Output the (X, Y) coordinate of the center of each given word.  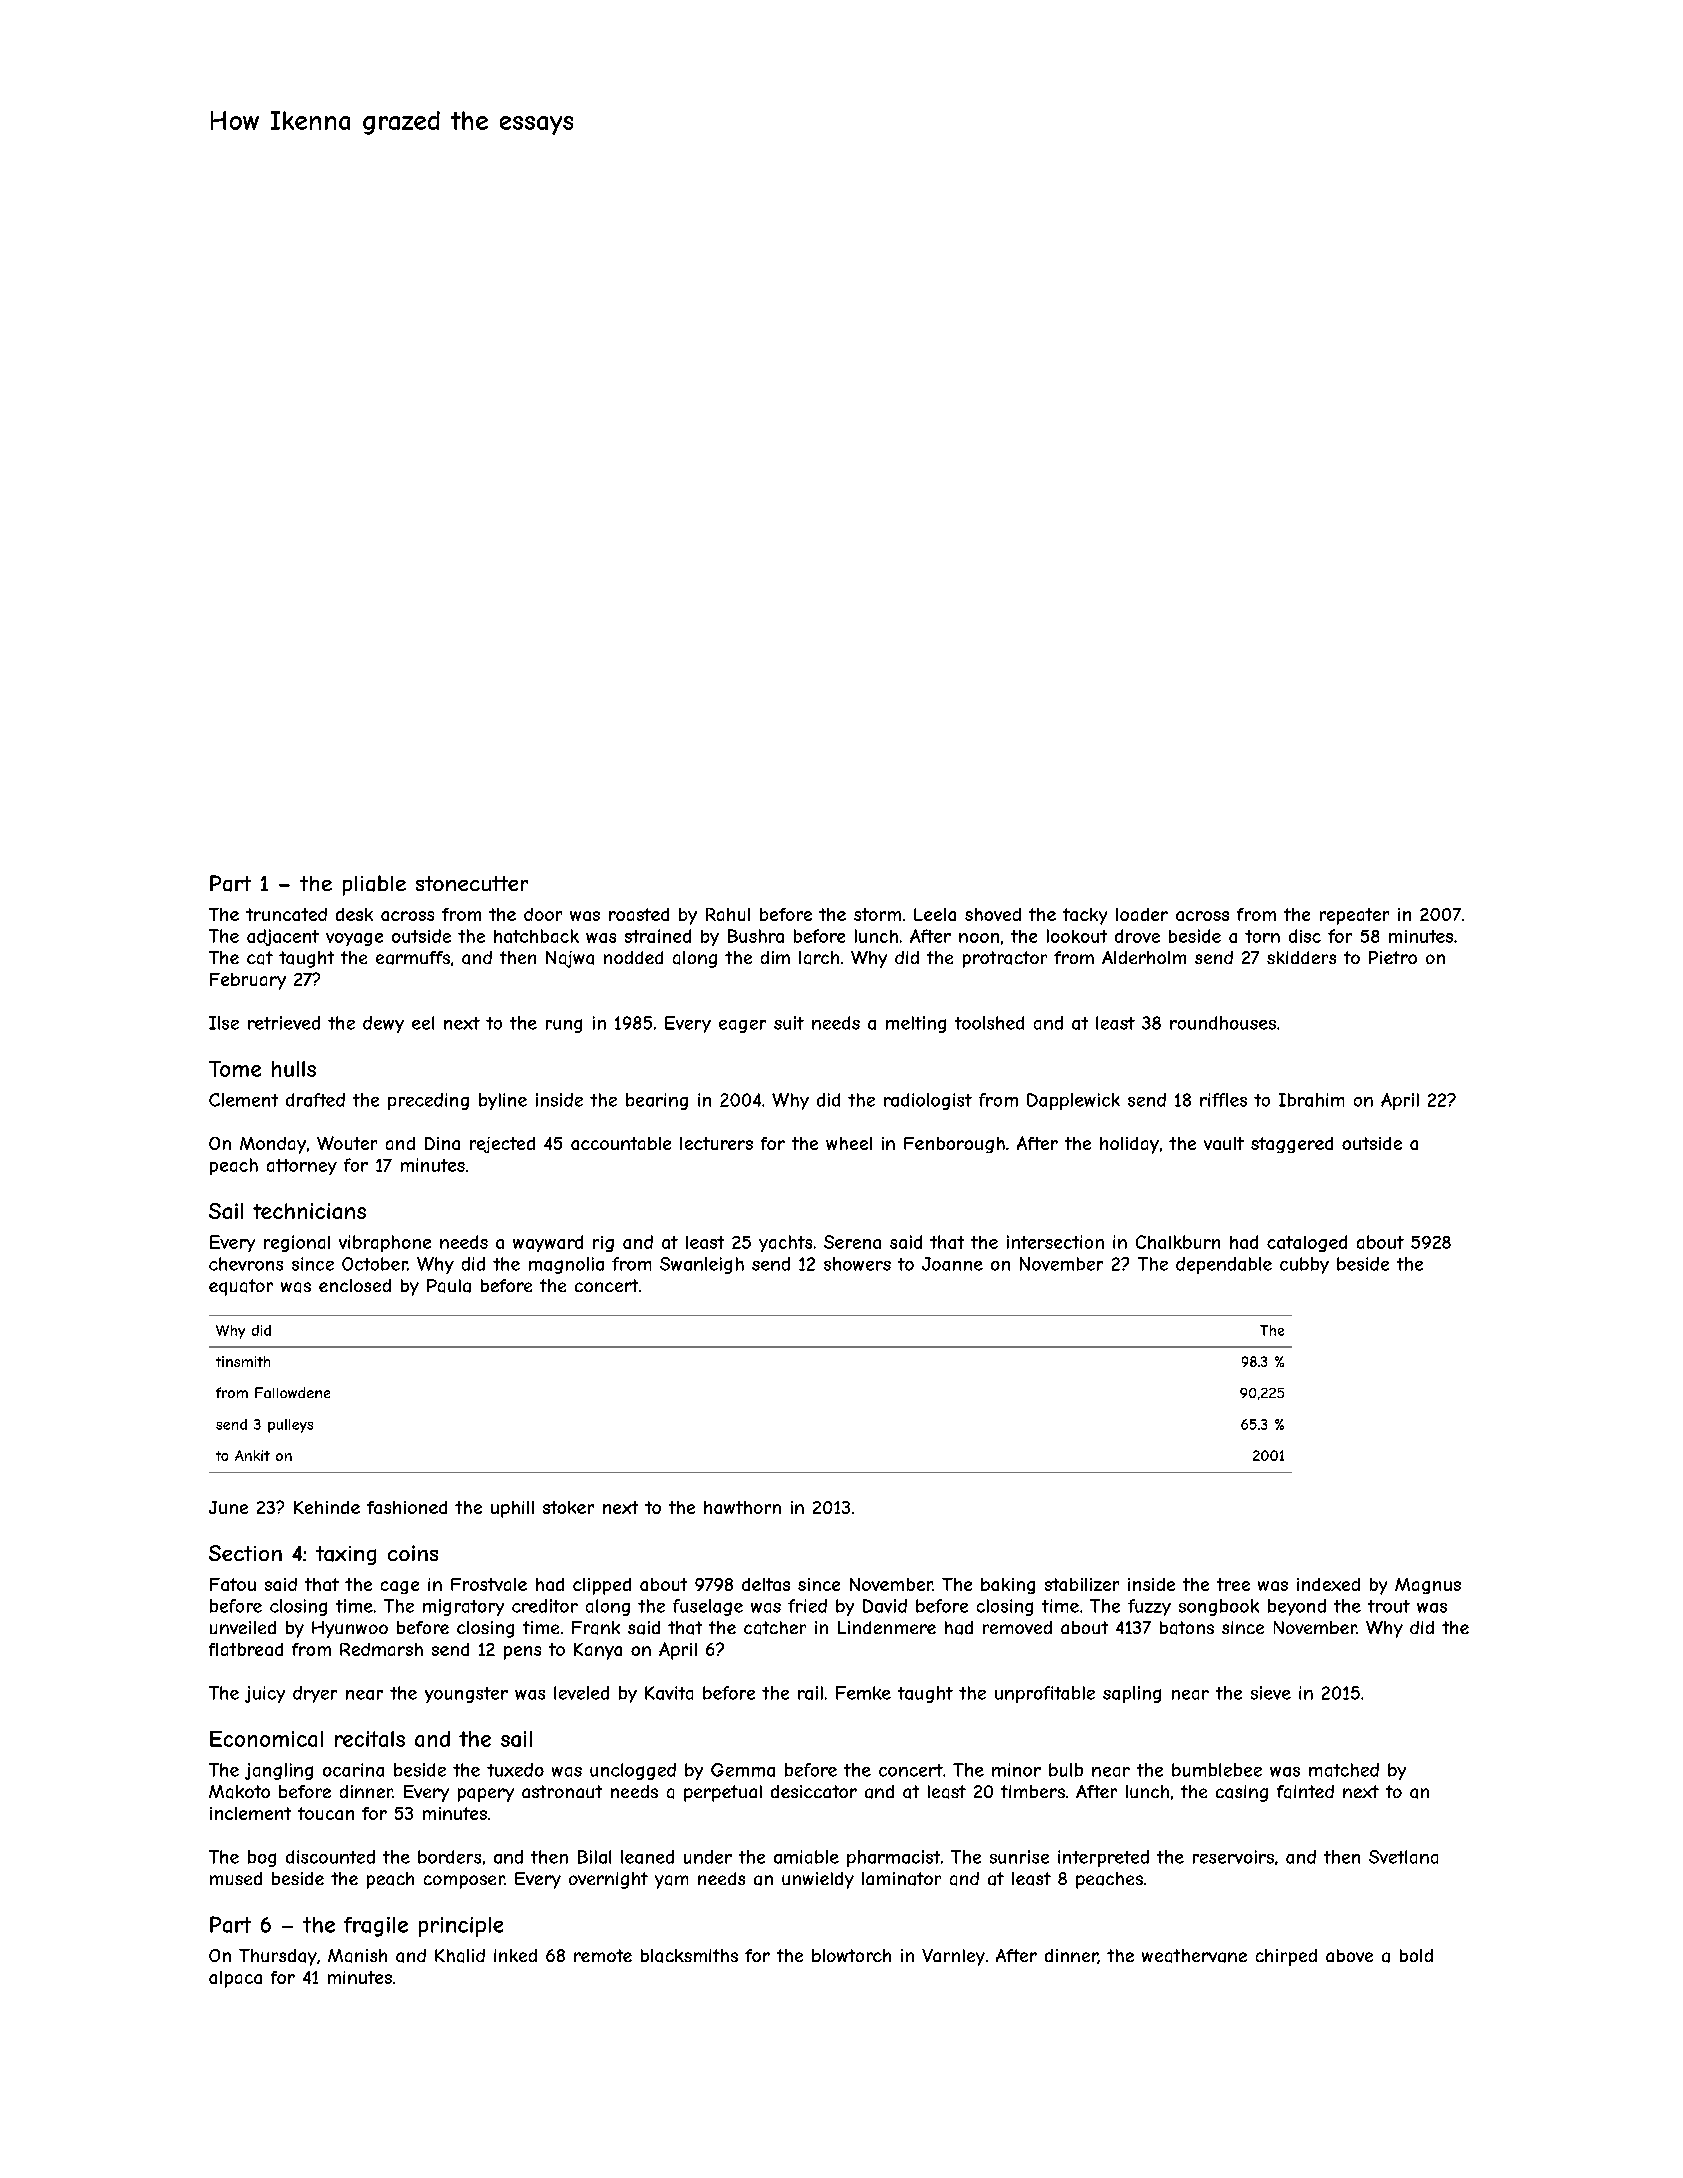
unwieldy (818, 1880)
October (375, 1264)
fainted (1305, 1792)
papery (486, 1795)
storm (877, 914)
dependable (1224, 1265)
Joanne (952, 1264)
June (228, 1507)
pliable (374, 885)
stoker (568, 1507)
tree (1233, 1584)
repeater (1354, 916)
